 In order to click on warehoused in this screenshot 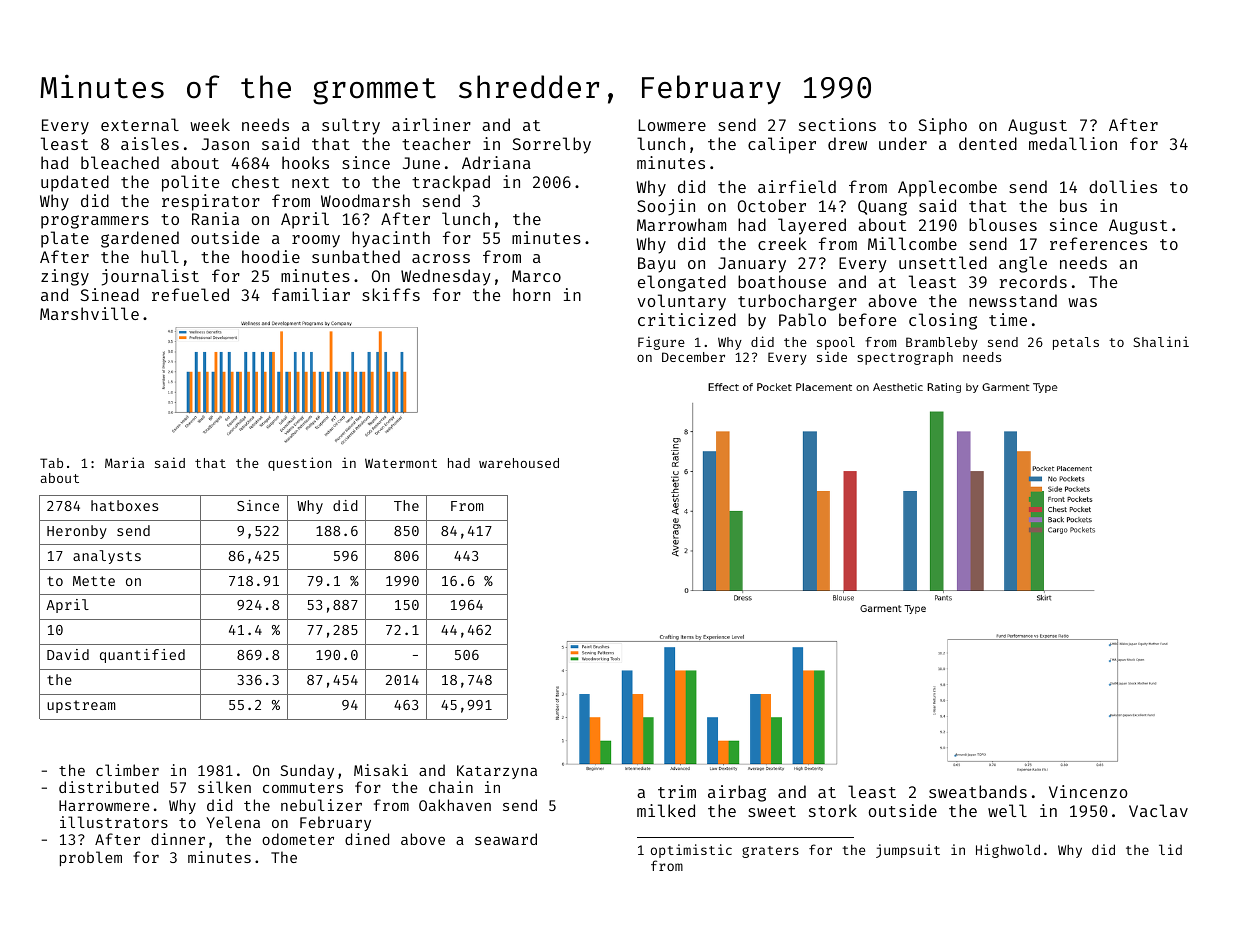, I will do `click(519, 463)`.
